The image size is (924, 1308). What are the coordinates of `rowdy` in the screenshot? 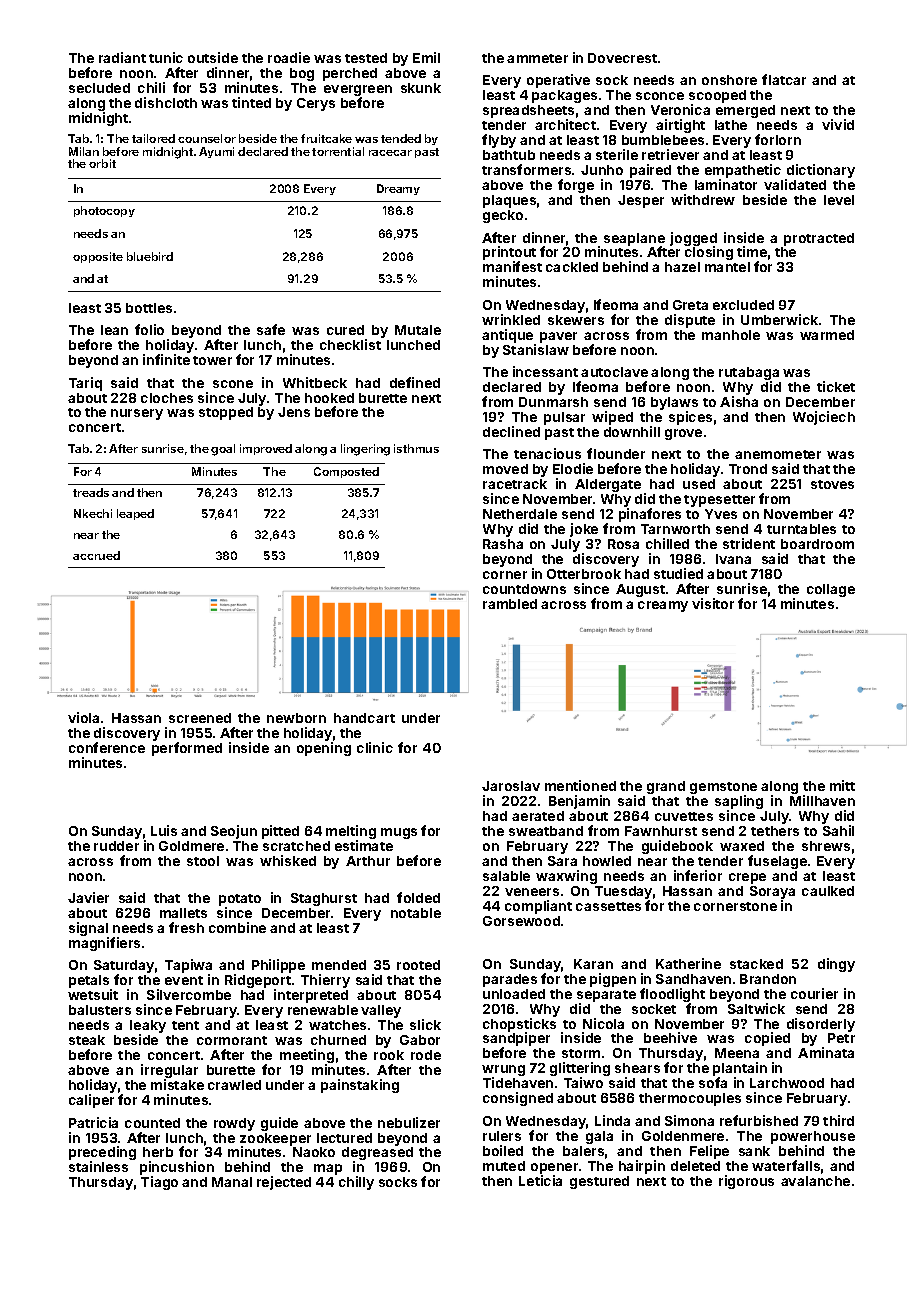 It's located at (234, 1124).
